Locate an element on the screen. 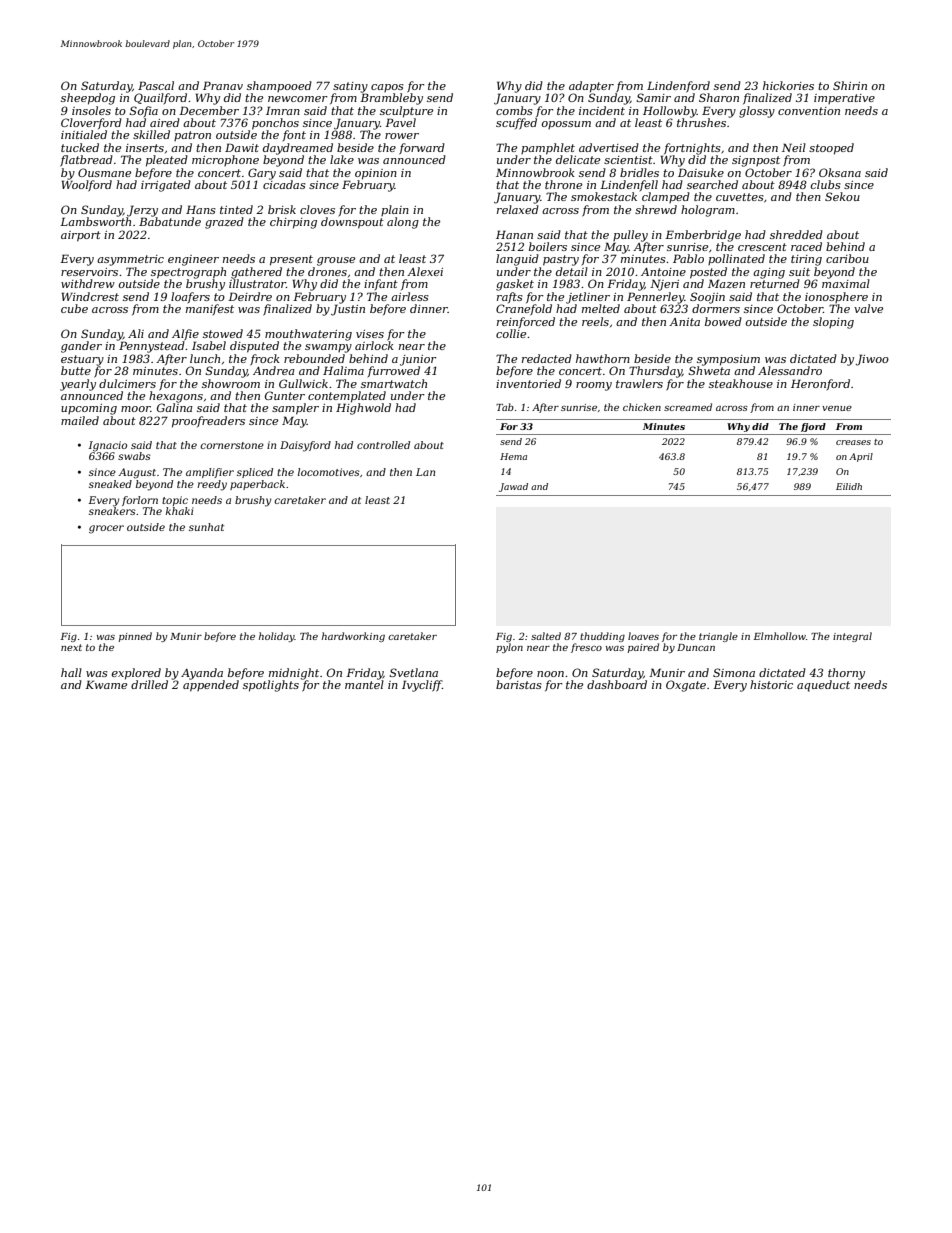  Mazen is located at coordinates (726, 283).
